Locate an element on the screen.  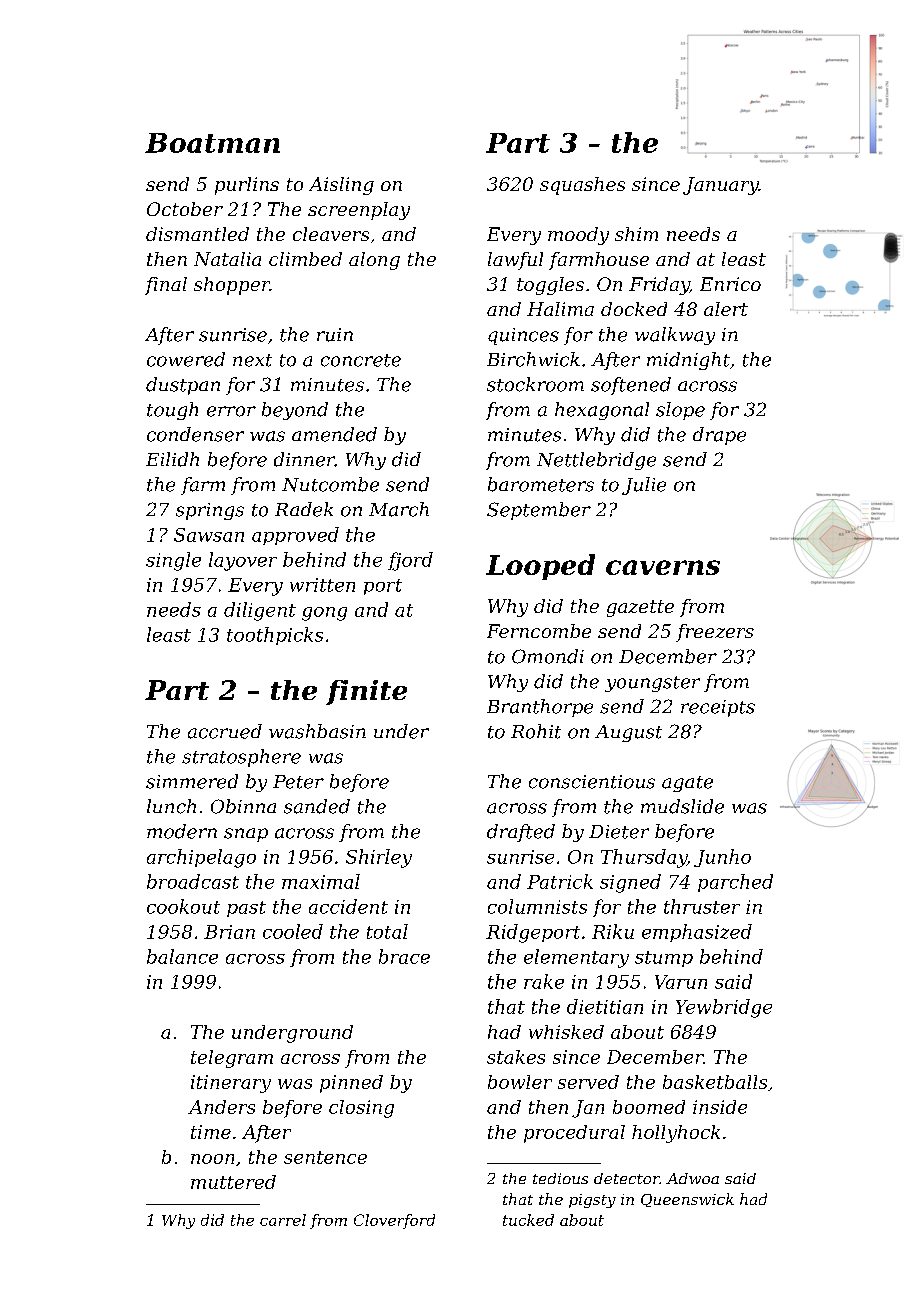
Boatman is located at coordinates (212, 143).
